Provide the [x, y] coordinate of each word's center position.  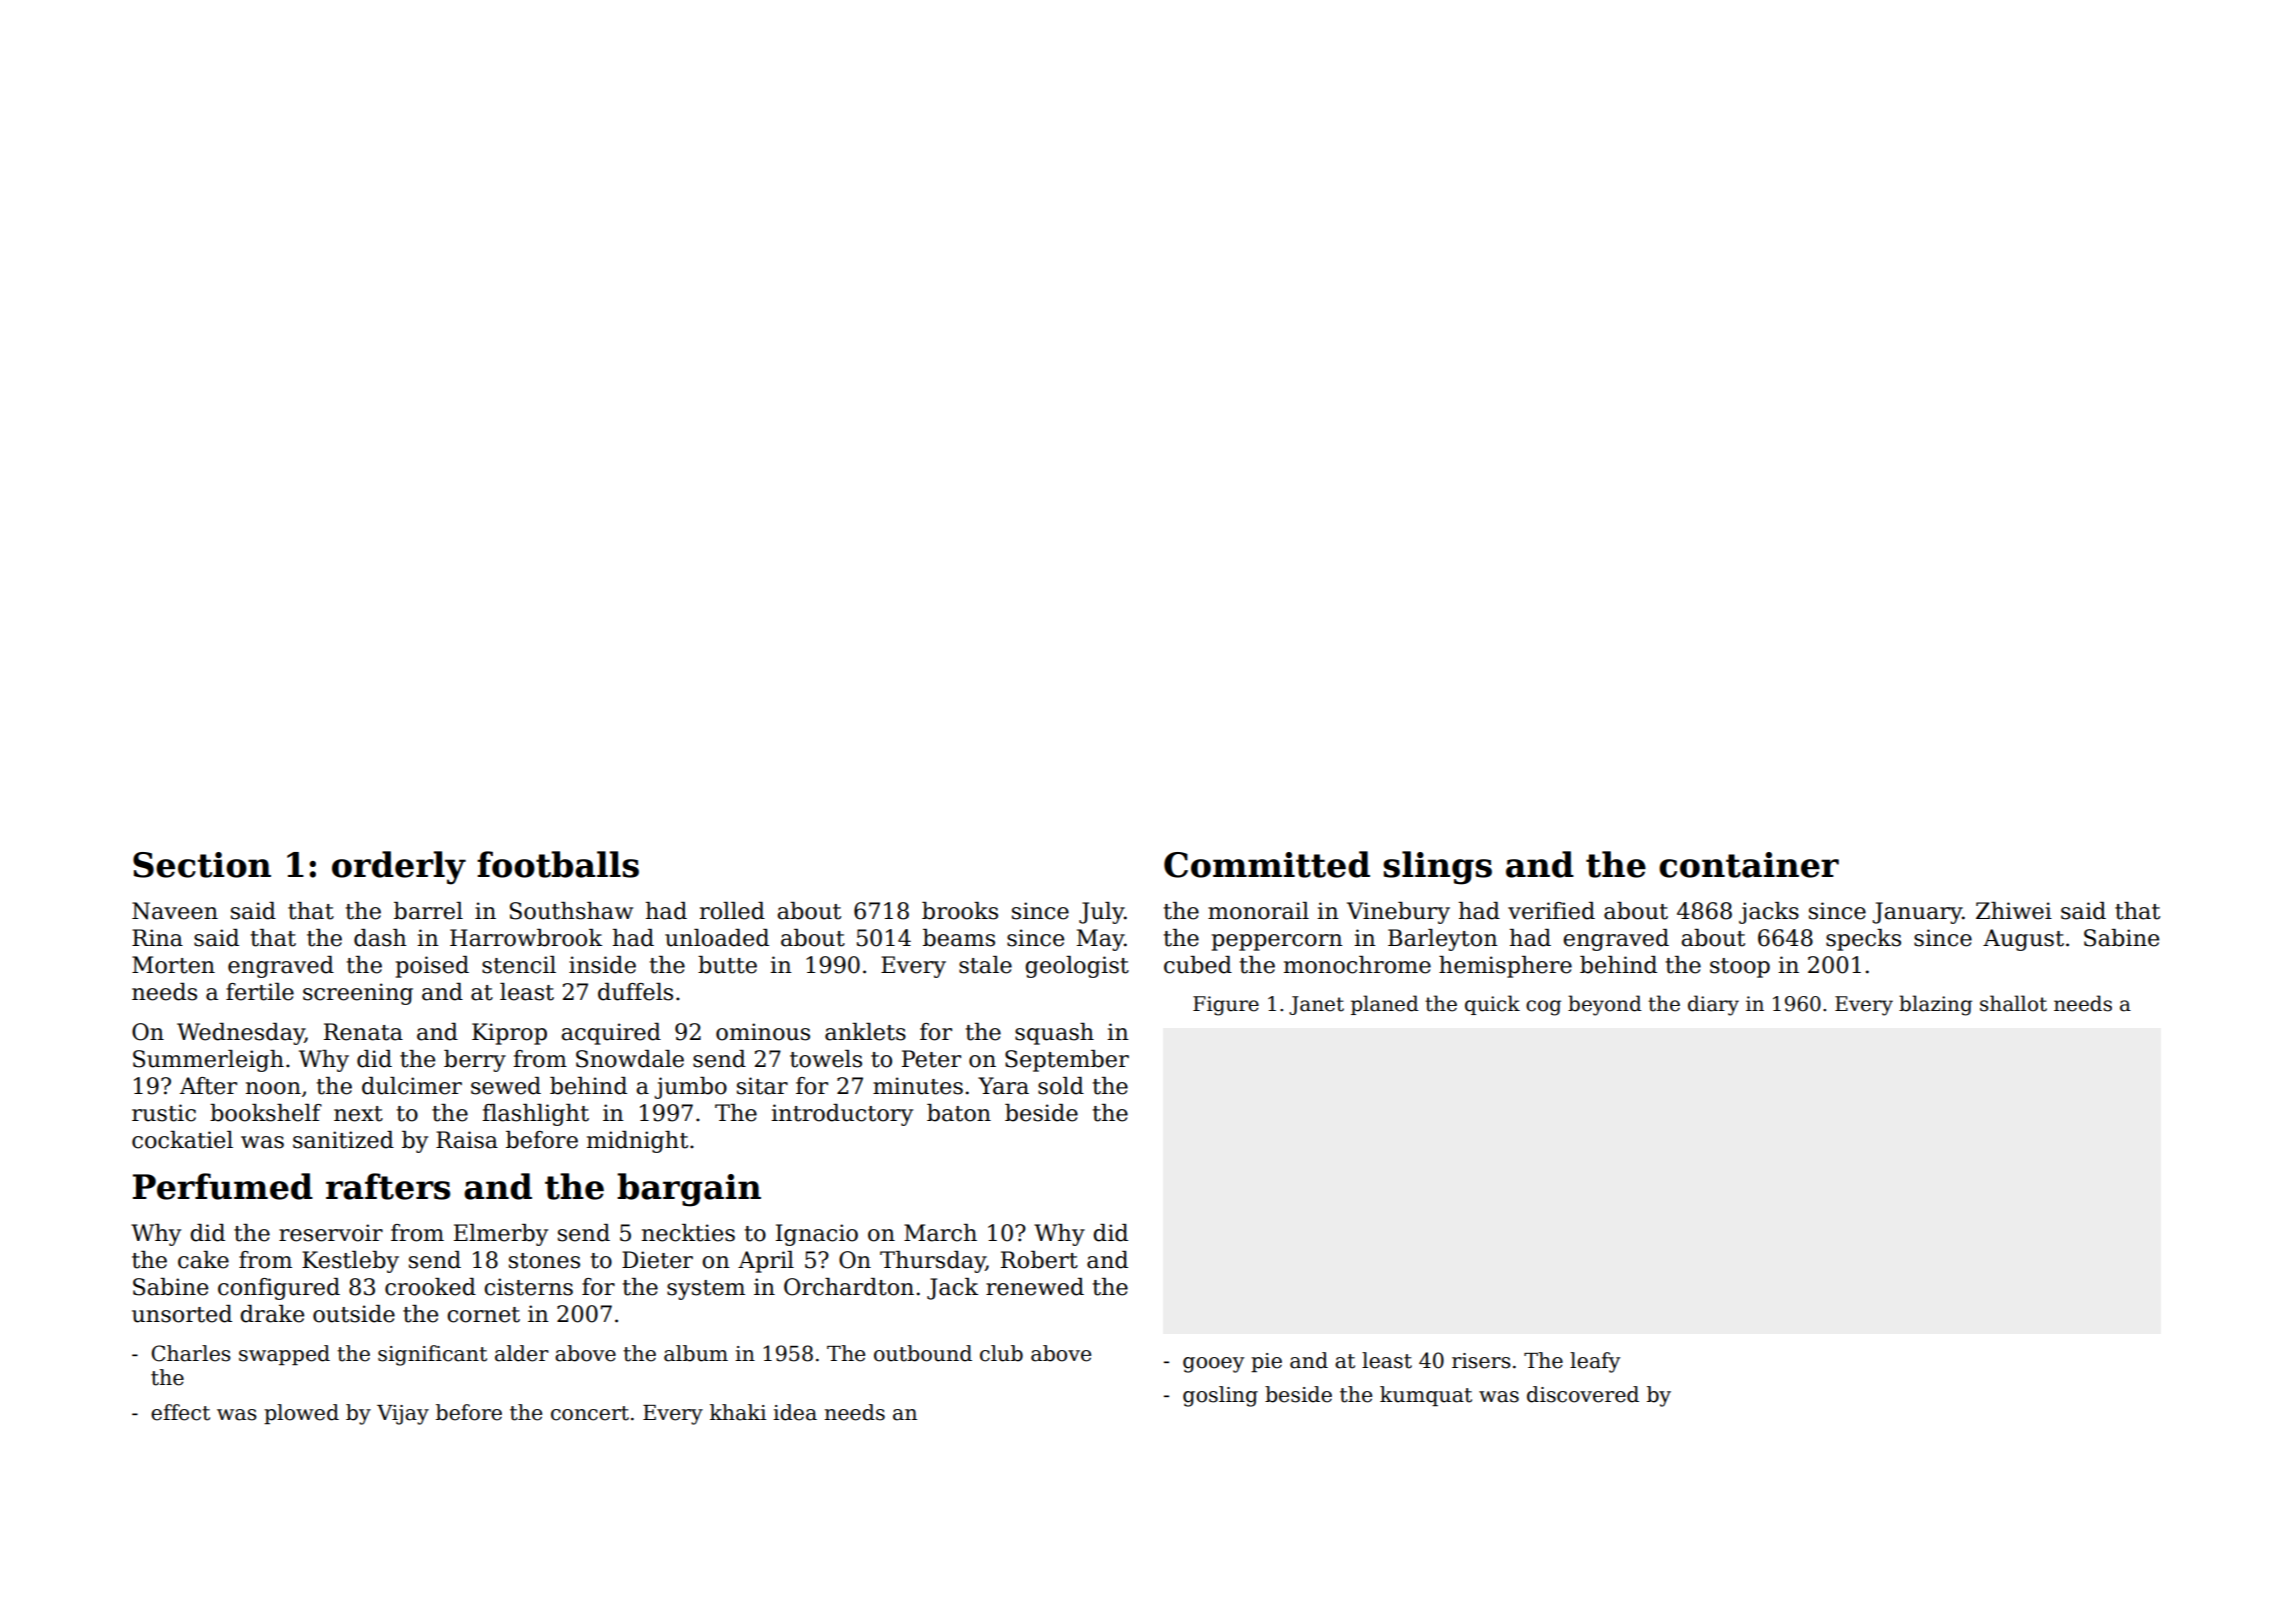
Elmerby [501, 1235]
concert [590, 1413]
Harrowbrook [526, 938]
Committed [1267, 864]
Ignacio [817, 1235]
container [1749, 865]
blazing [1935, 1005]
